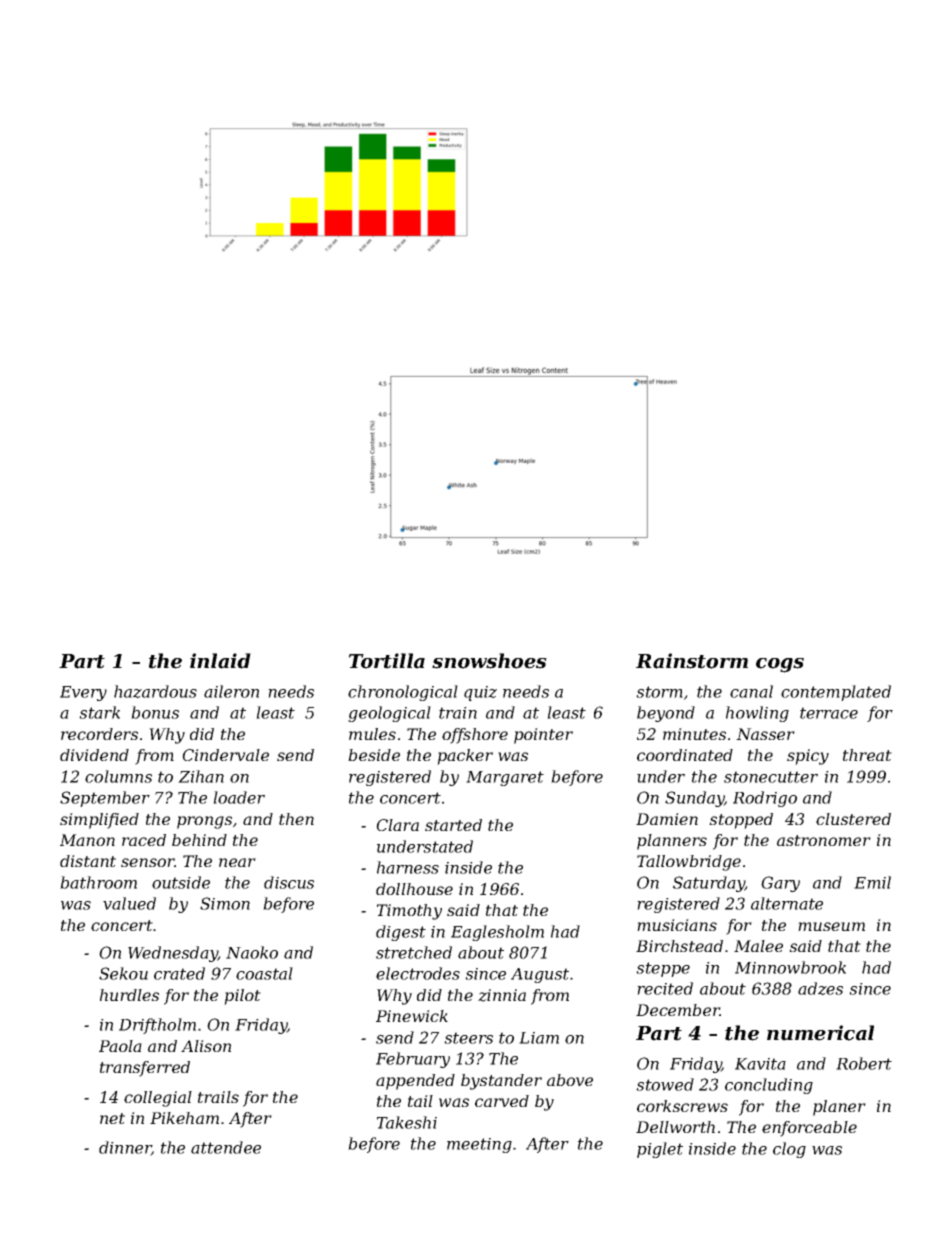  I want to click on Sekou, so click(123, 973).
